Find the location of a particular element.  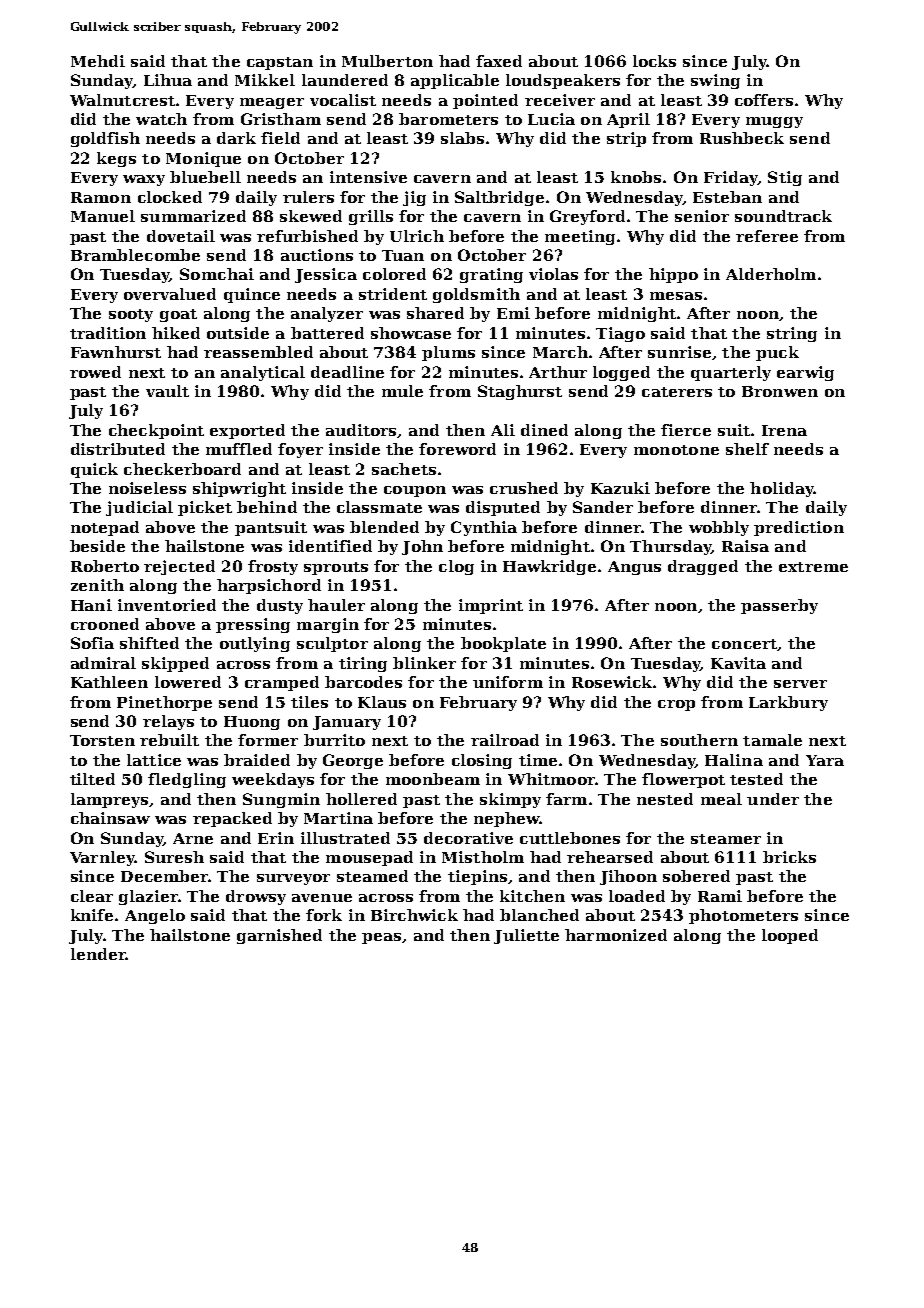

Irena is located at coordinates (784, 430).
